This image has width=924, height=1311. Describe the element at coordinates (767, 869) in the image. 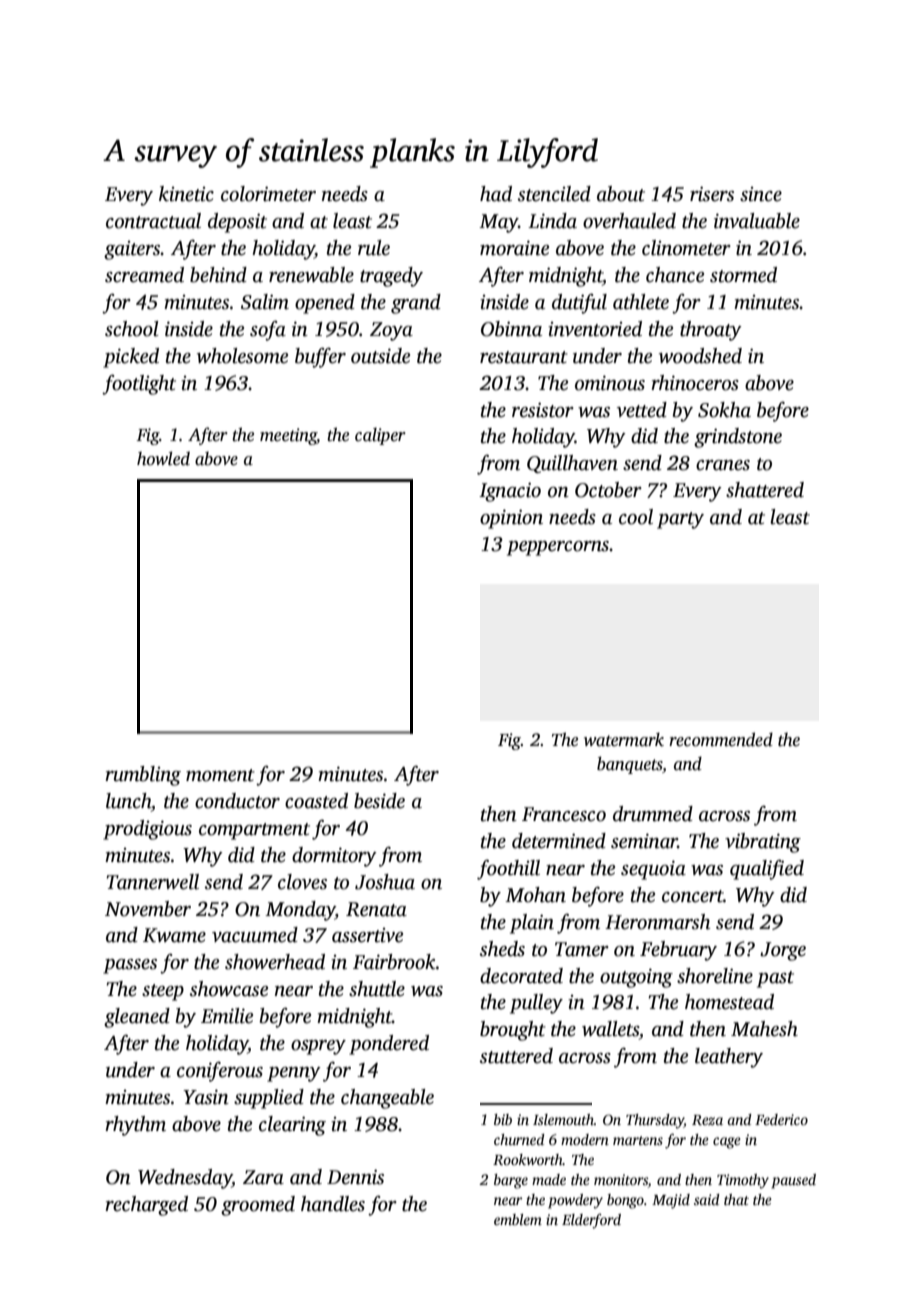

I see `qualified` at that location.
